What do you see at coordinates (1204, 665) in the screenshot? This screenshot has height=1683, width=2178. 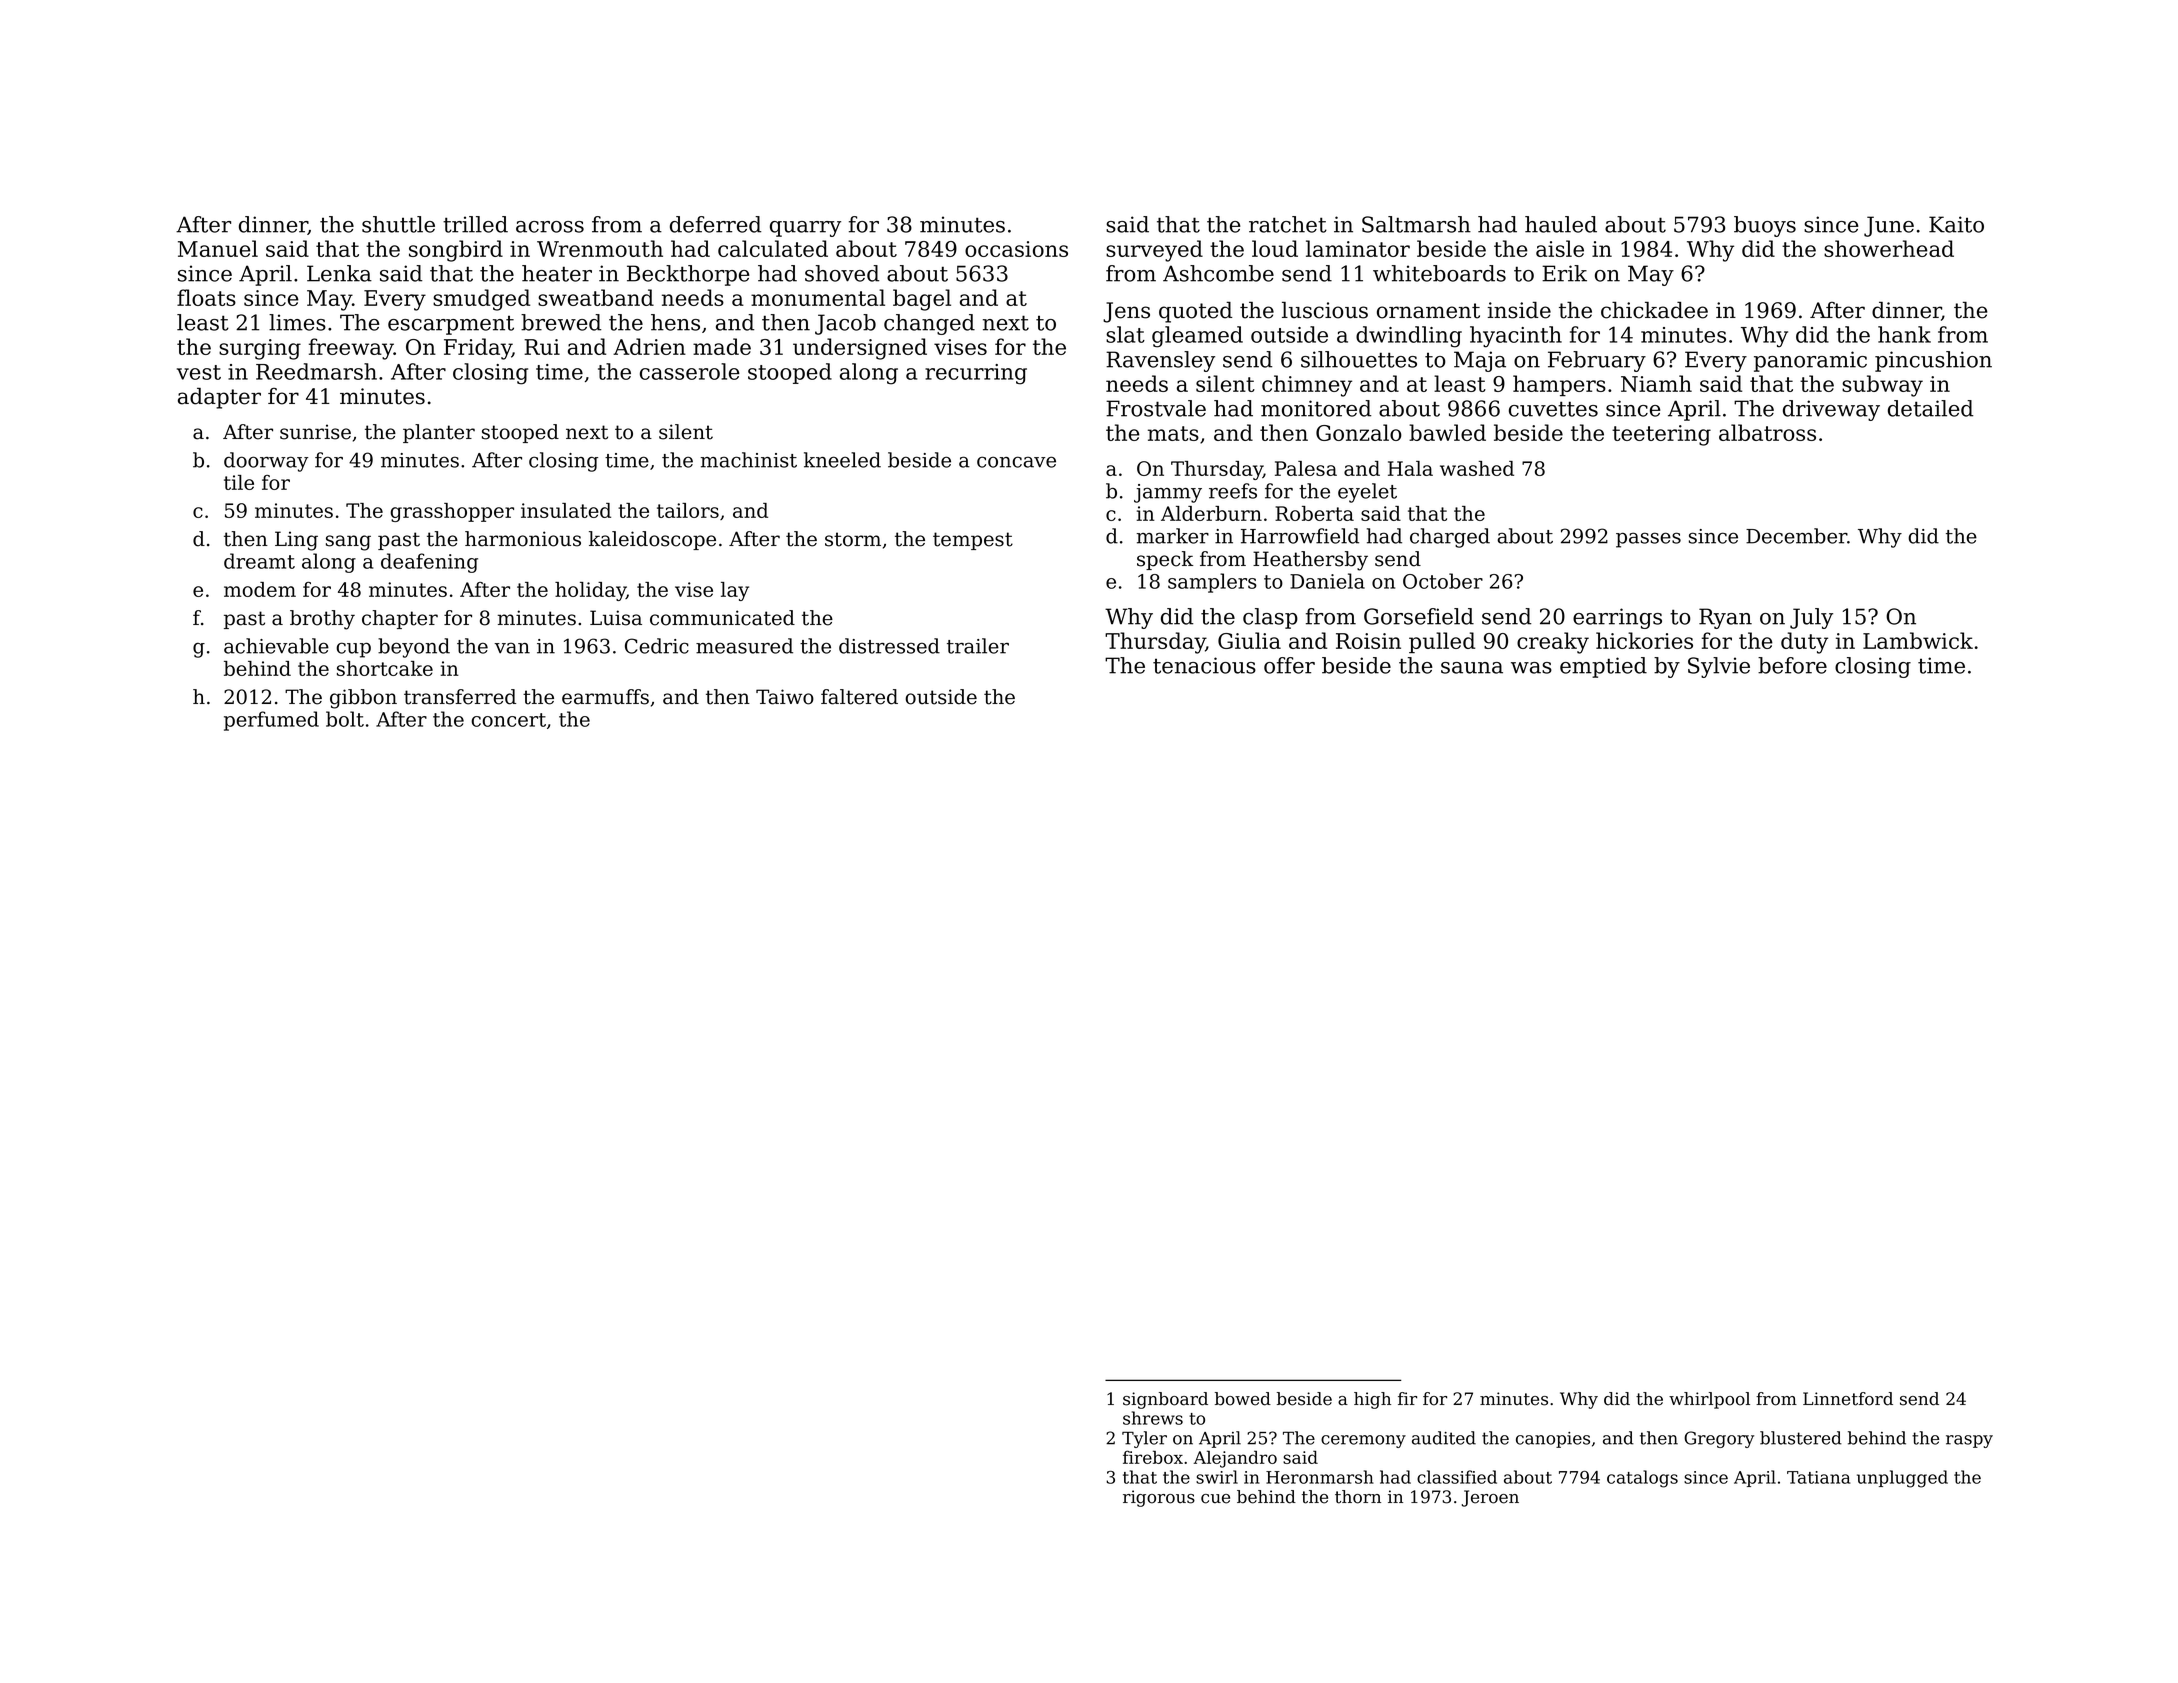 I see `tenacious` at bounding box center [1204, 665].
